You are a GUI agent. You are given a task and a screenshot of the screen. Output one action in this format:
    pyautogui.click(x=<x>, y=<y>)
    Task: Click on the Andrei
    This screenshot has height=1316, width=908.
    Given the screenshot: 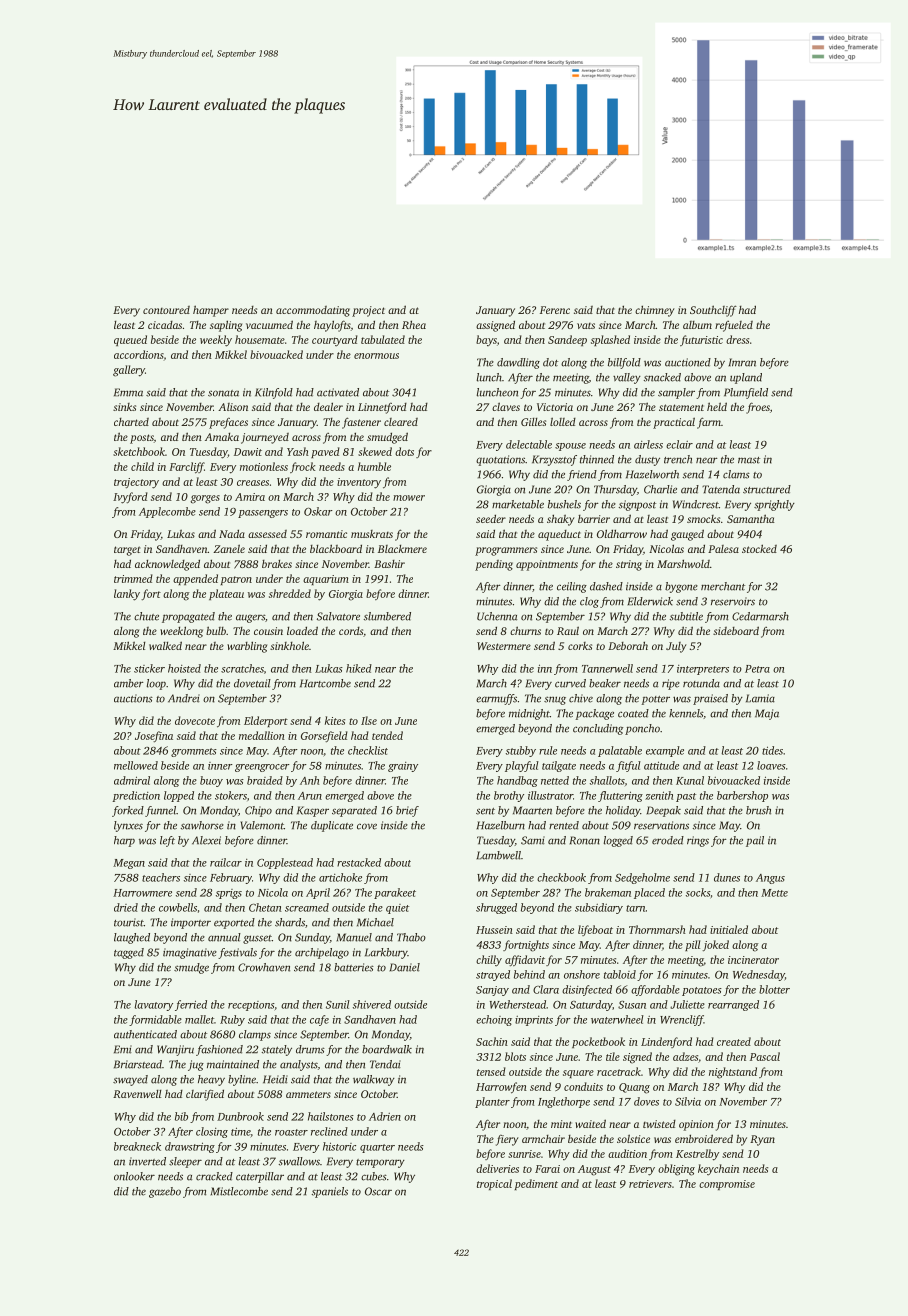 What is the action you would take?
    pyautogui.click(x=184, y=698)
